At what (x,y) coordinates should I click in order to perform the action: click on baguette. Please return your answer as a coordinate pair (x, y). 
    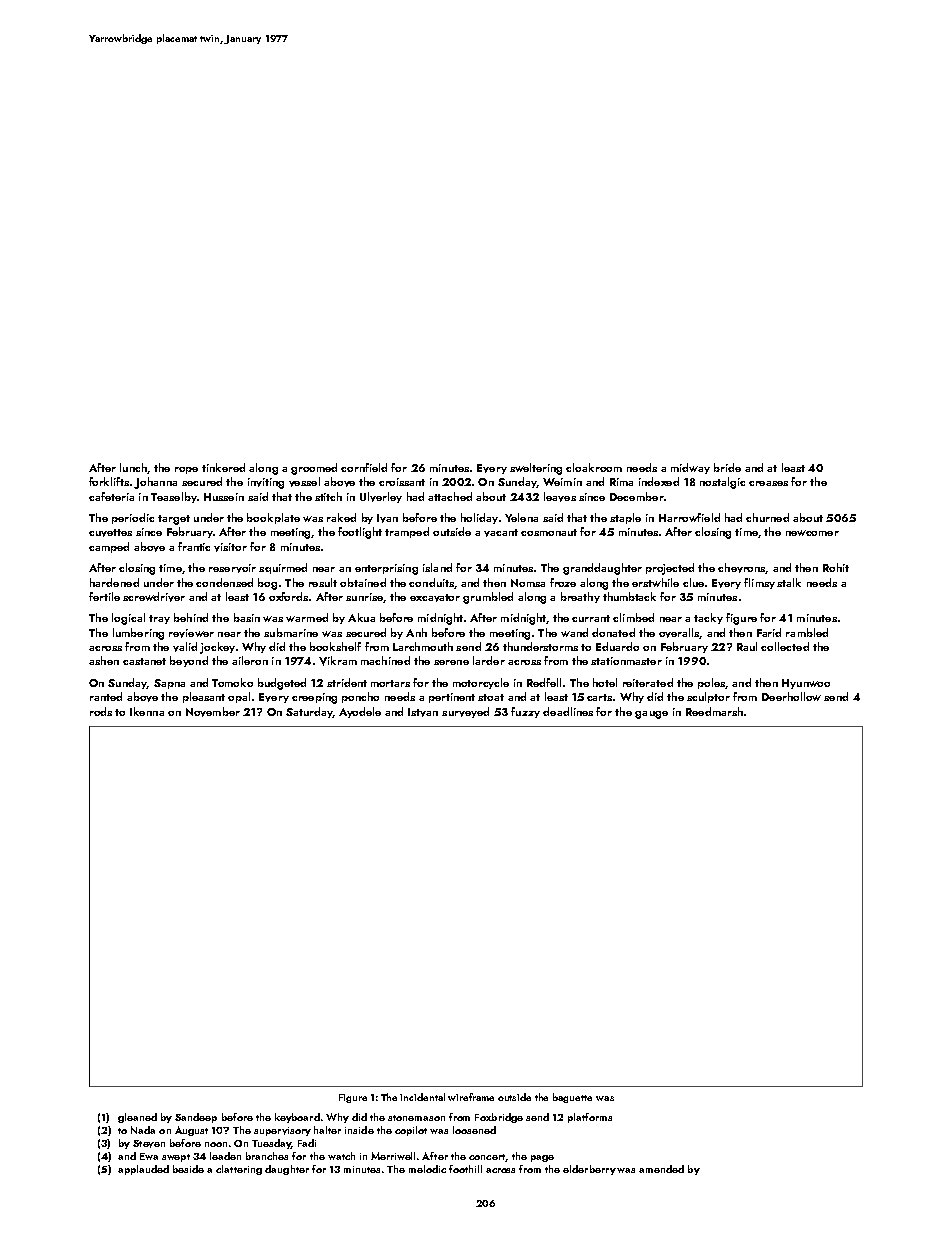
    Looking at the image, I should click on (572, 1098).
